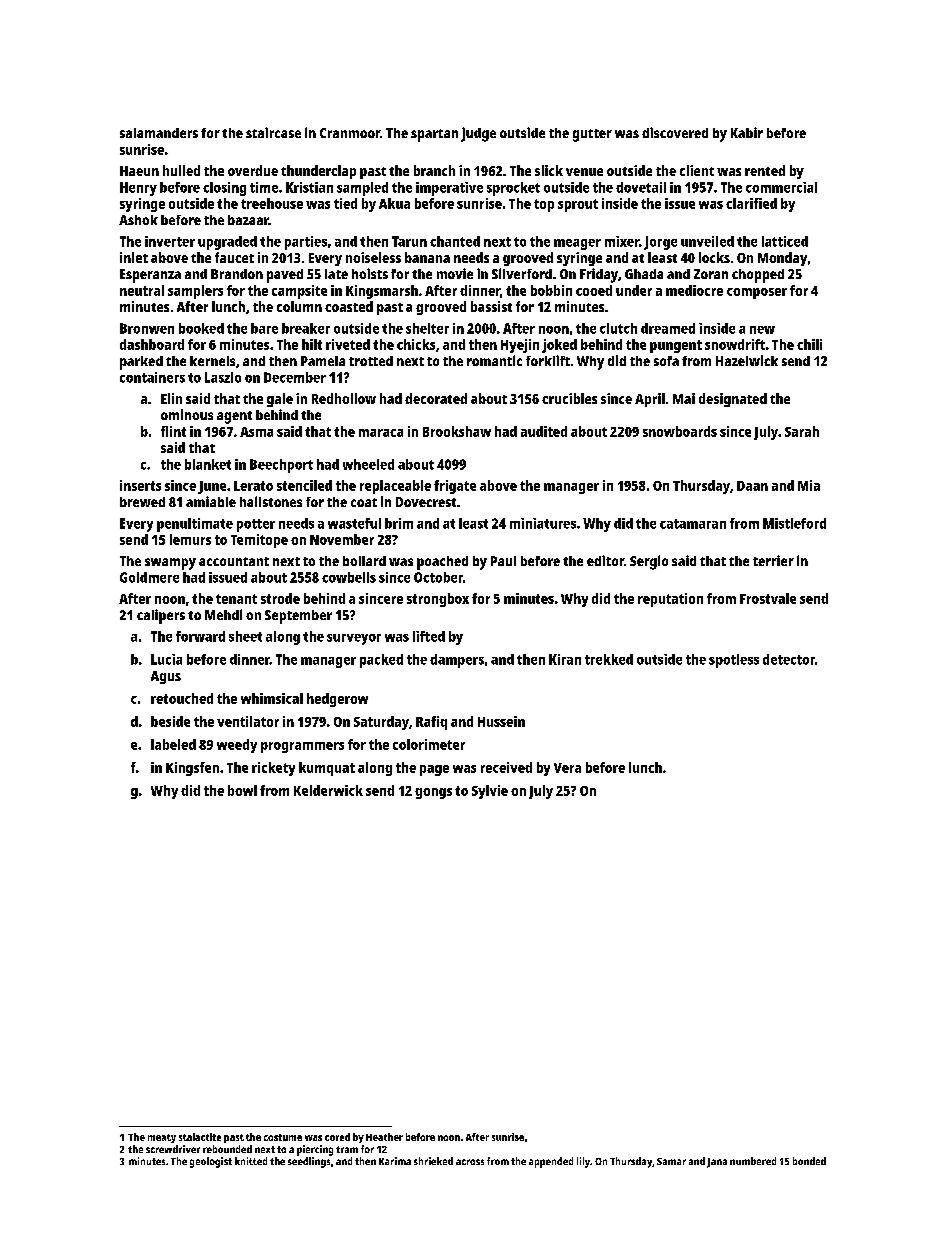 The height and width of the image is (1233, 952). What do you see at coordinates (253, 170) in the image?
I see `overdue` at bounding box center [253, 170].
